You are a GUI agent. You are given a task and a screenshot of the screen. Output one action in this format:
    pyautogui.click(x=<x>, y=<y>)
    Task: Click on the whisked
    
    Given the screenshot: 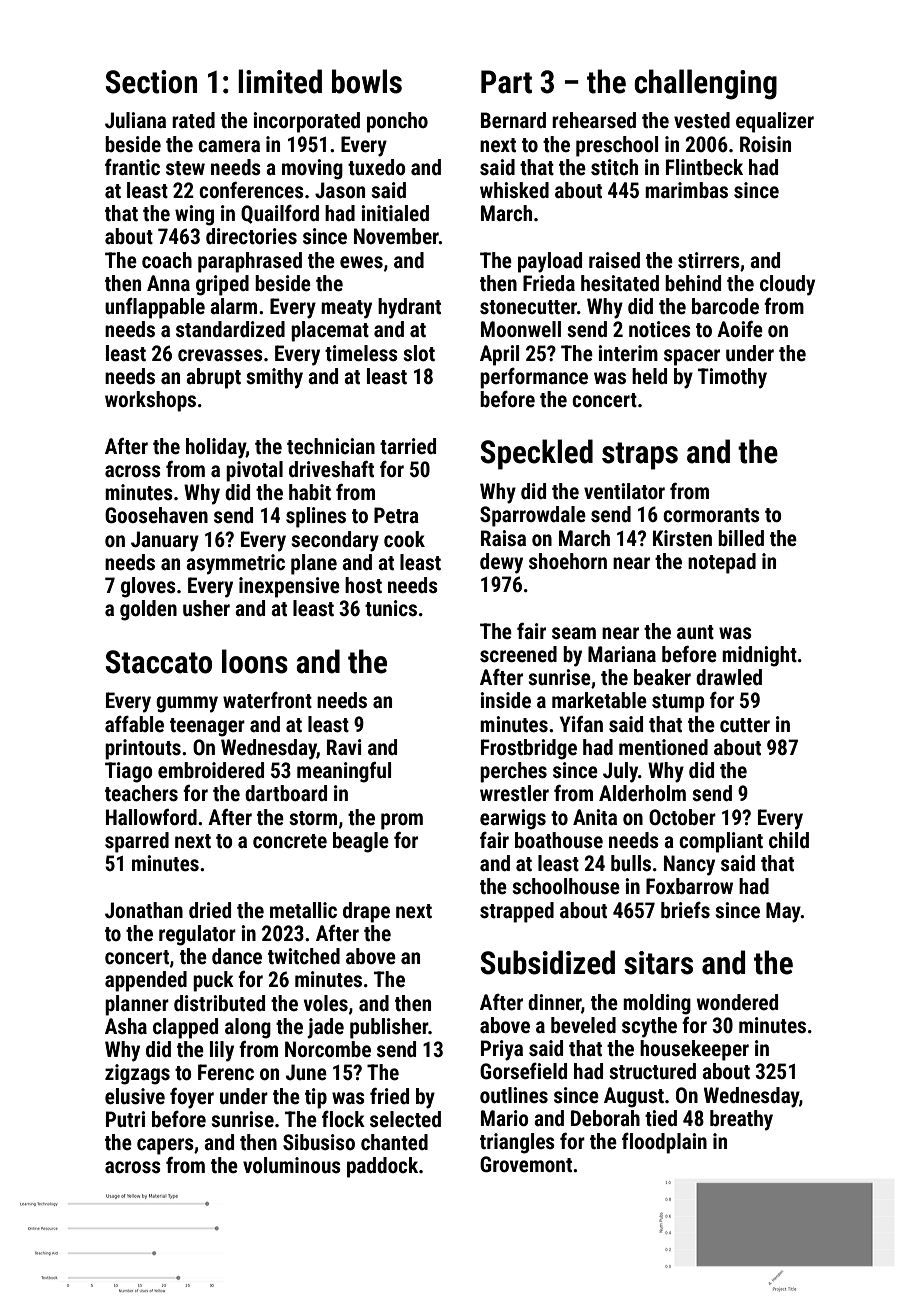 What is the action you would take?
    pyautogui.click(x=514, y=190)
